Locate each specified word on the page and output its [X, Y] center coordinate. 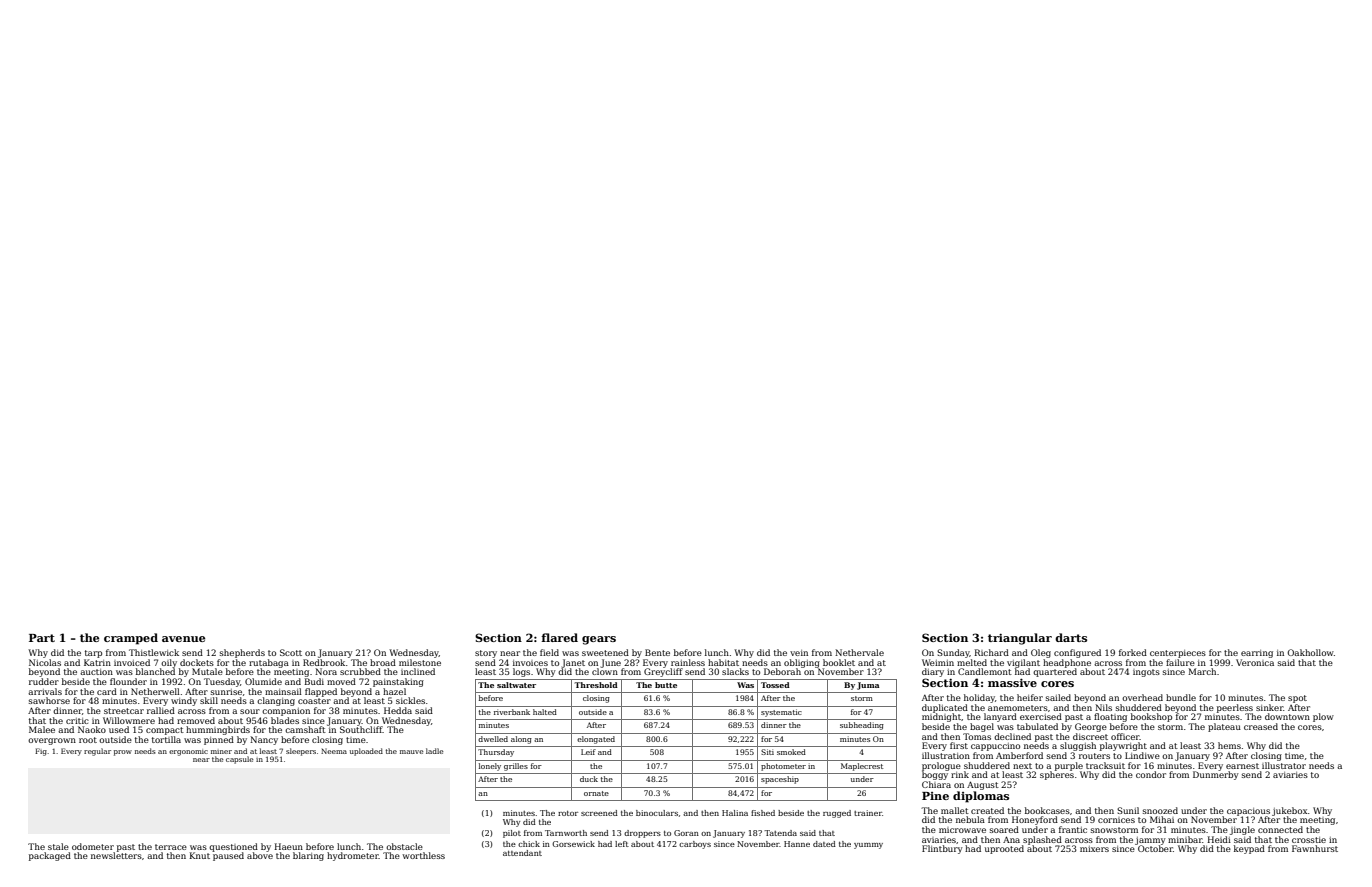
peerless [1235, 708]
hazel [394, 691]
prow [123, 753]
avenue [183, 639]
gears [599, 640]
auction [96, 672]
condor [1151, 774]
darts [1071, 637]
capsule [239, 760]
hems [1229, 745]
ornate [596, 793]
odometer [93, 846]
